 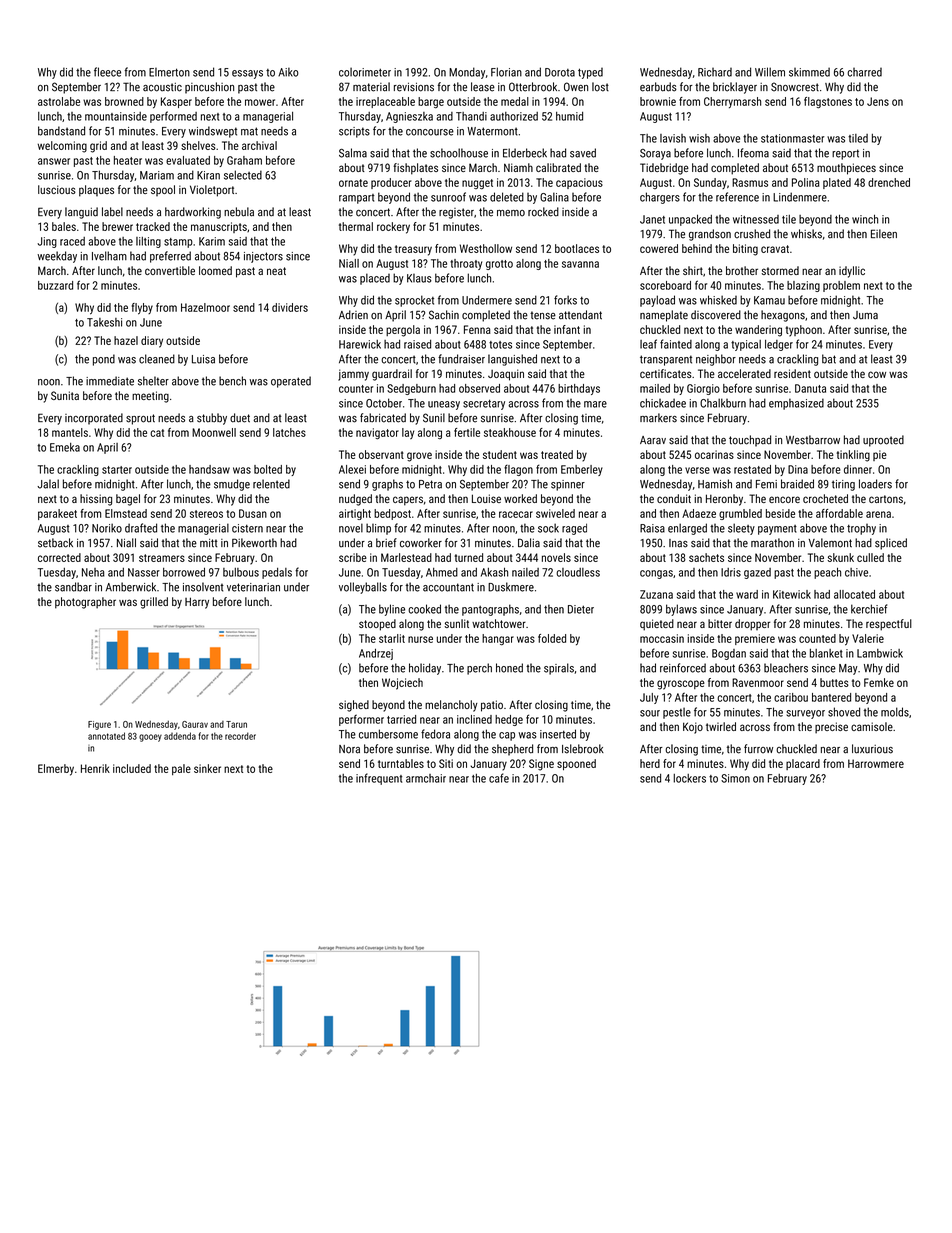 What do you see at coordinates (735, 778) in the screenshot?
I see `Simon` at bounding box center [735, 778].
